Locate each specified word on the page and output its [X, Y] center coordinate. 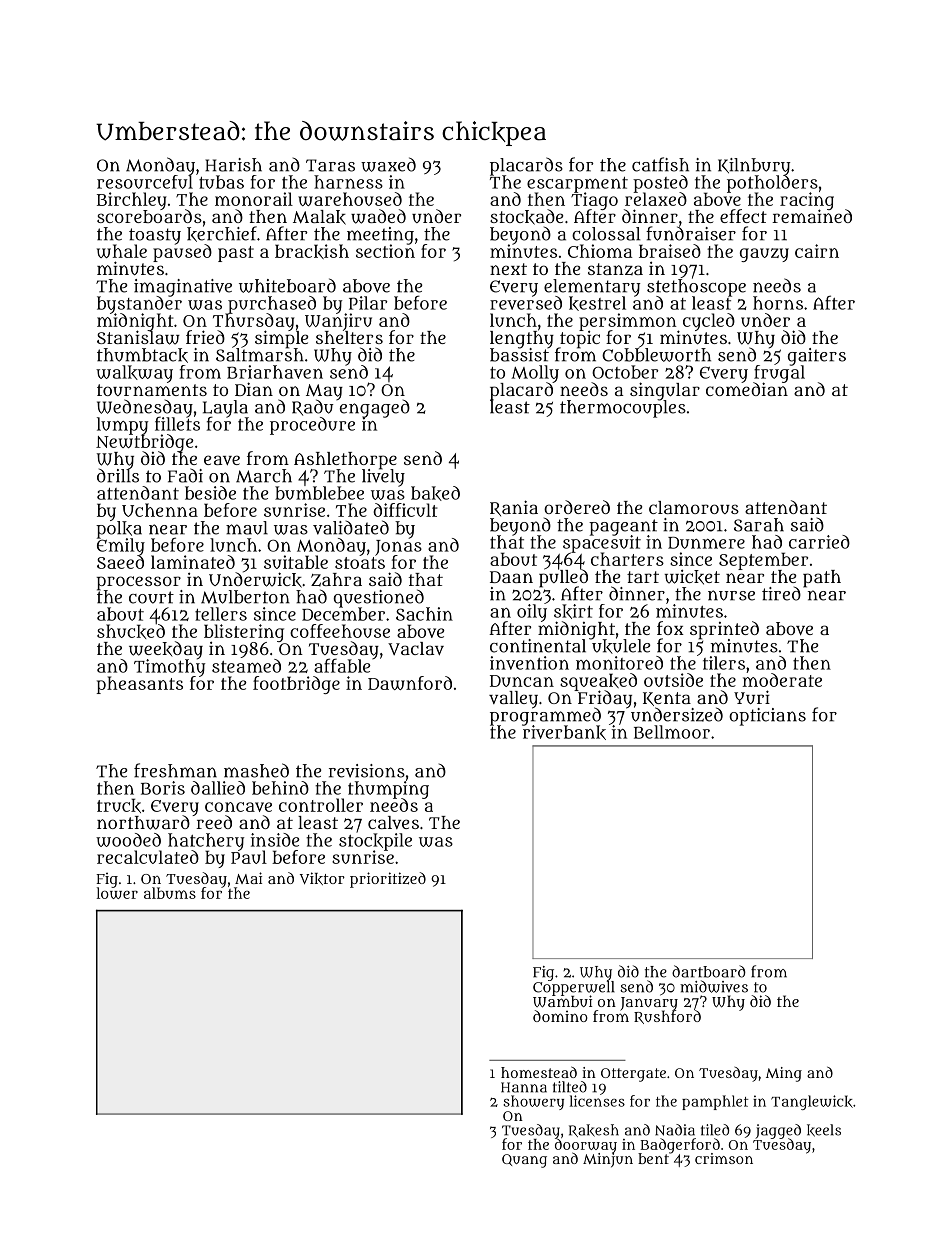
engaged [375, 408]
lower [117, 893]
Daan [511, 577]
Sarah [759, 525]
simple [281, 339]
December [343, 614]
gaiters [817, 357]
